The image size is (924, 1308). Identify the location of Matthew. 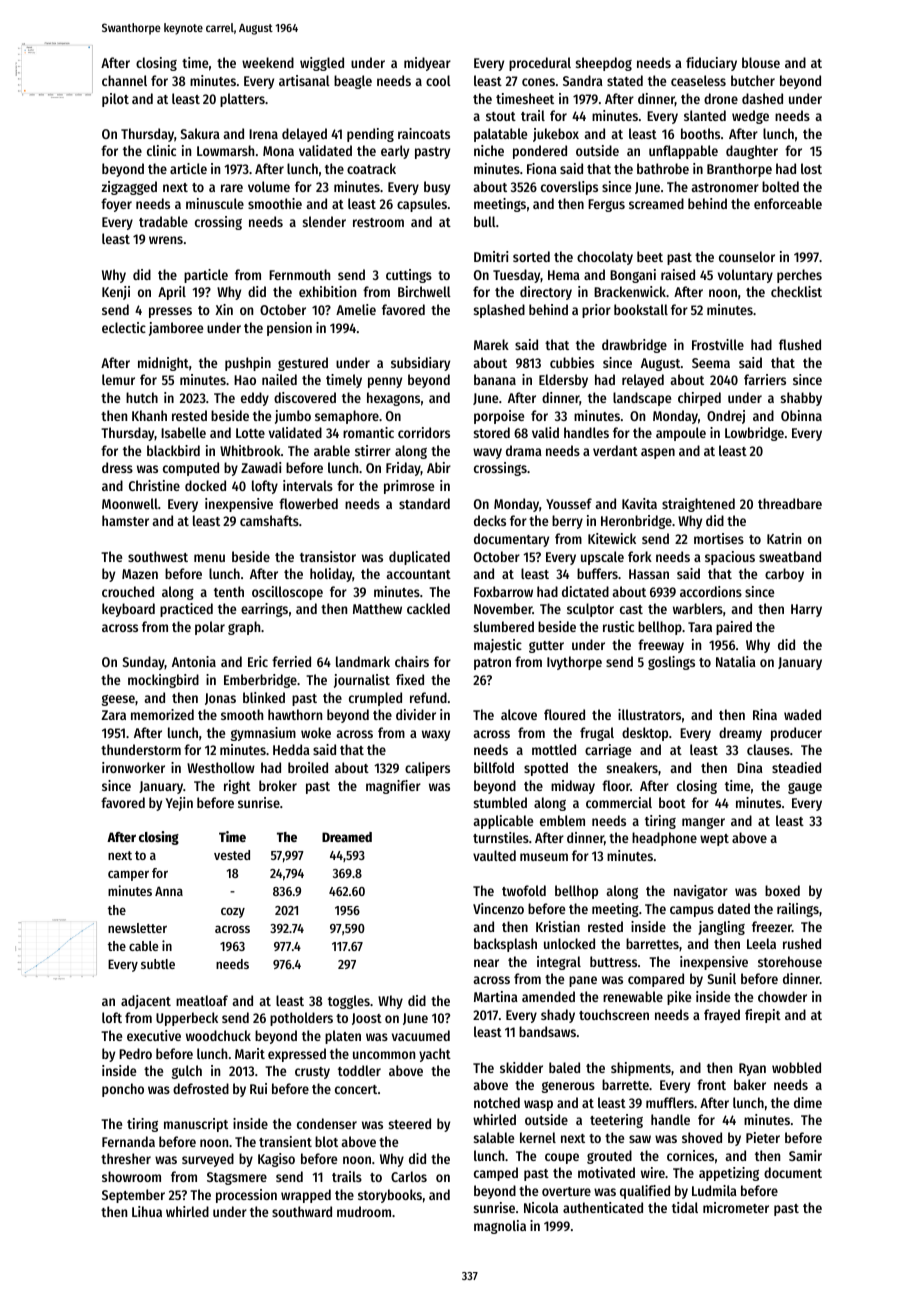
(377, 608).
